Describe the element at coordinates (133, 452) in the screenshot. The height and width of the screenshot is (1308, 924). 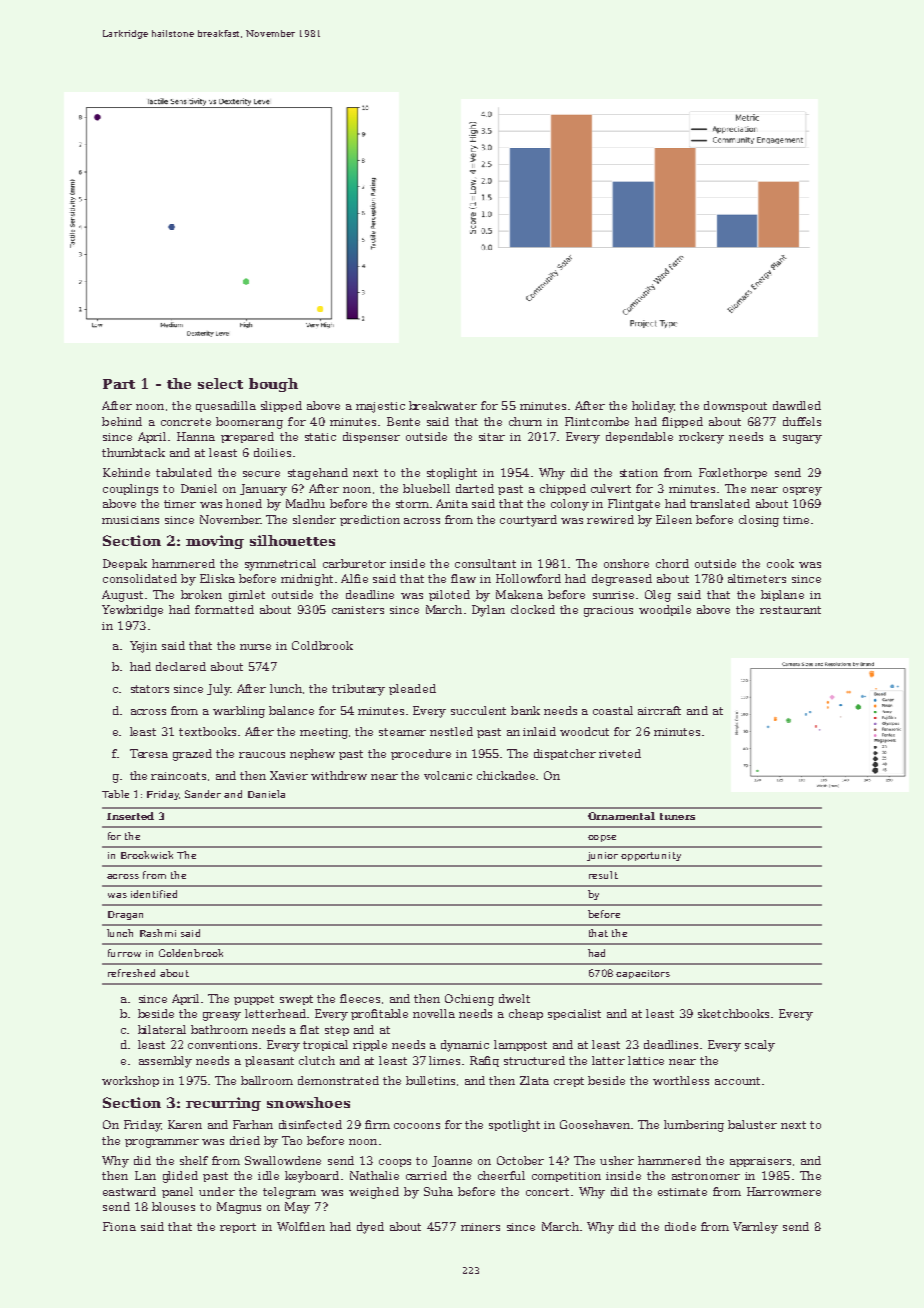
I see `thumbtack` at that location.
